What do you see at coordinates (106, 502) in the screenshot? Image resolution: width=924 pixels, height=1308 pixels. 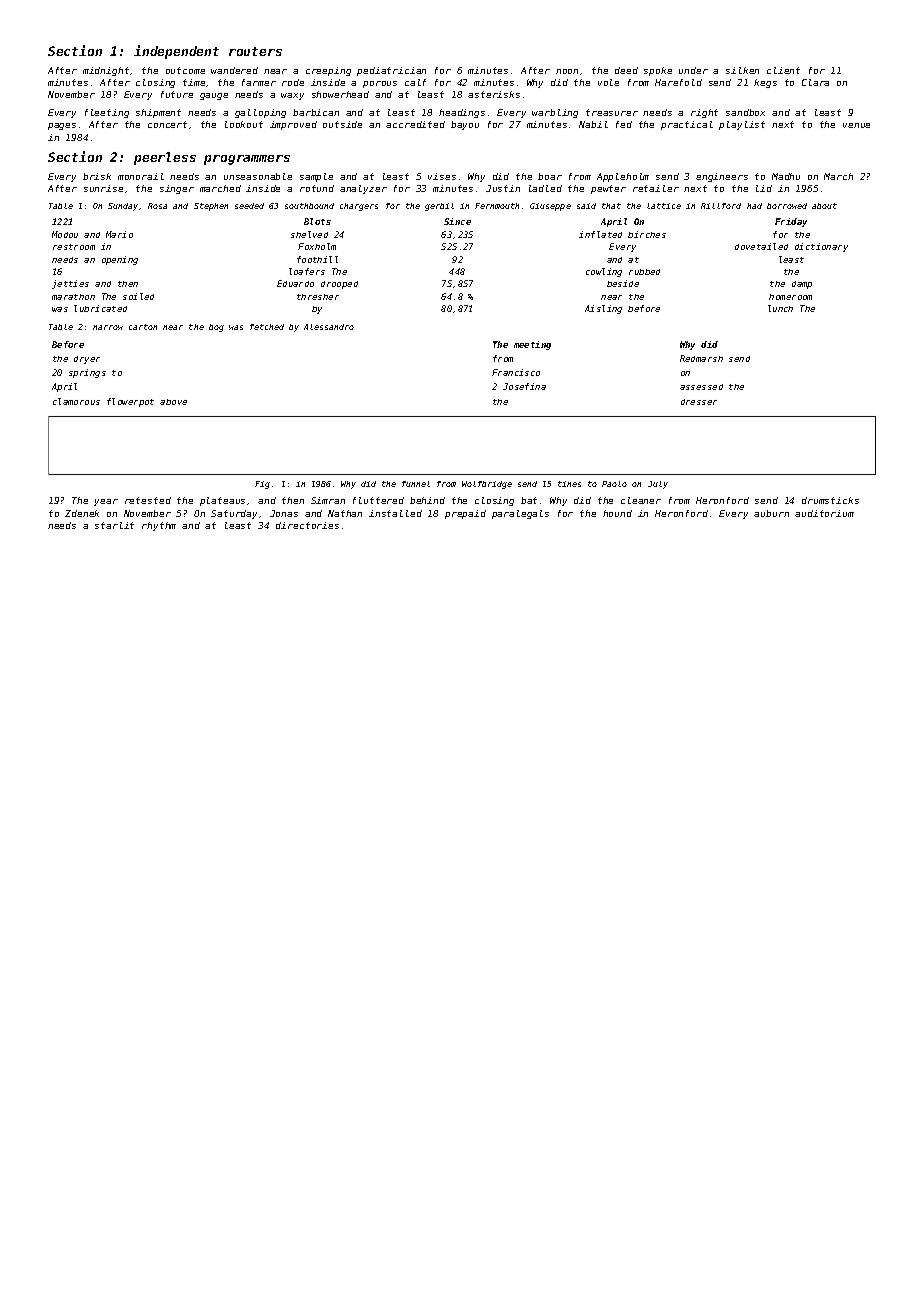 I see `year` at bounding box center [106, 502].
